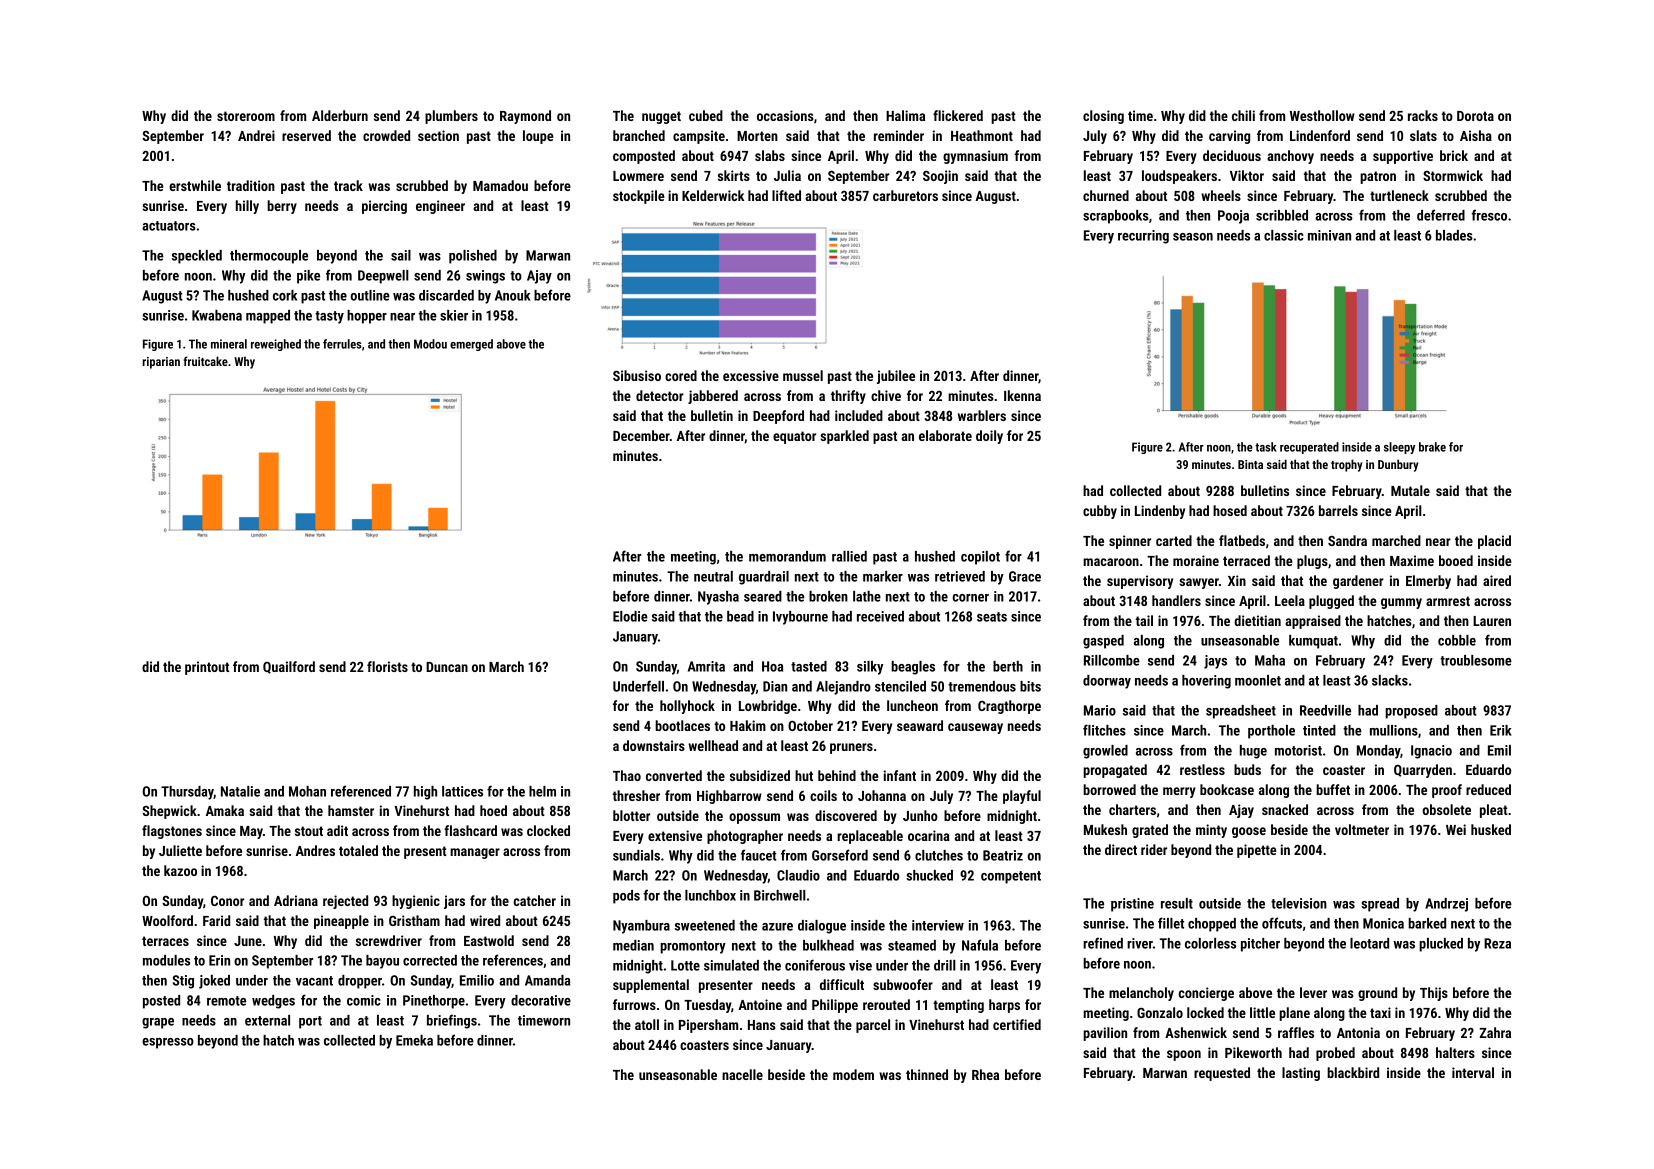  Describe the element at coordinates (1497, 580) in the screenshot. I see `aired` at that location.
